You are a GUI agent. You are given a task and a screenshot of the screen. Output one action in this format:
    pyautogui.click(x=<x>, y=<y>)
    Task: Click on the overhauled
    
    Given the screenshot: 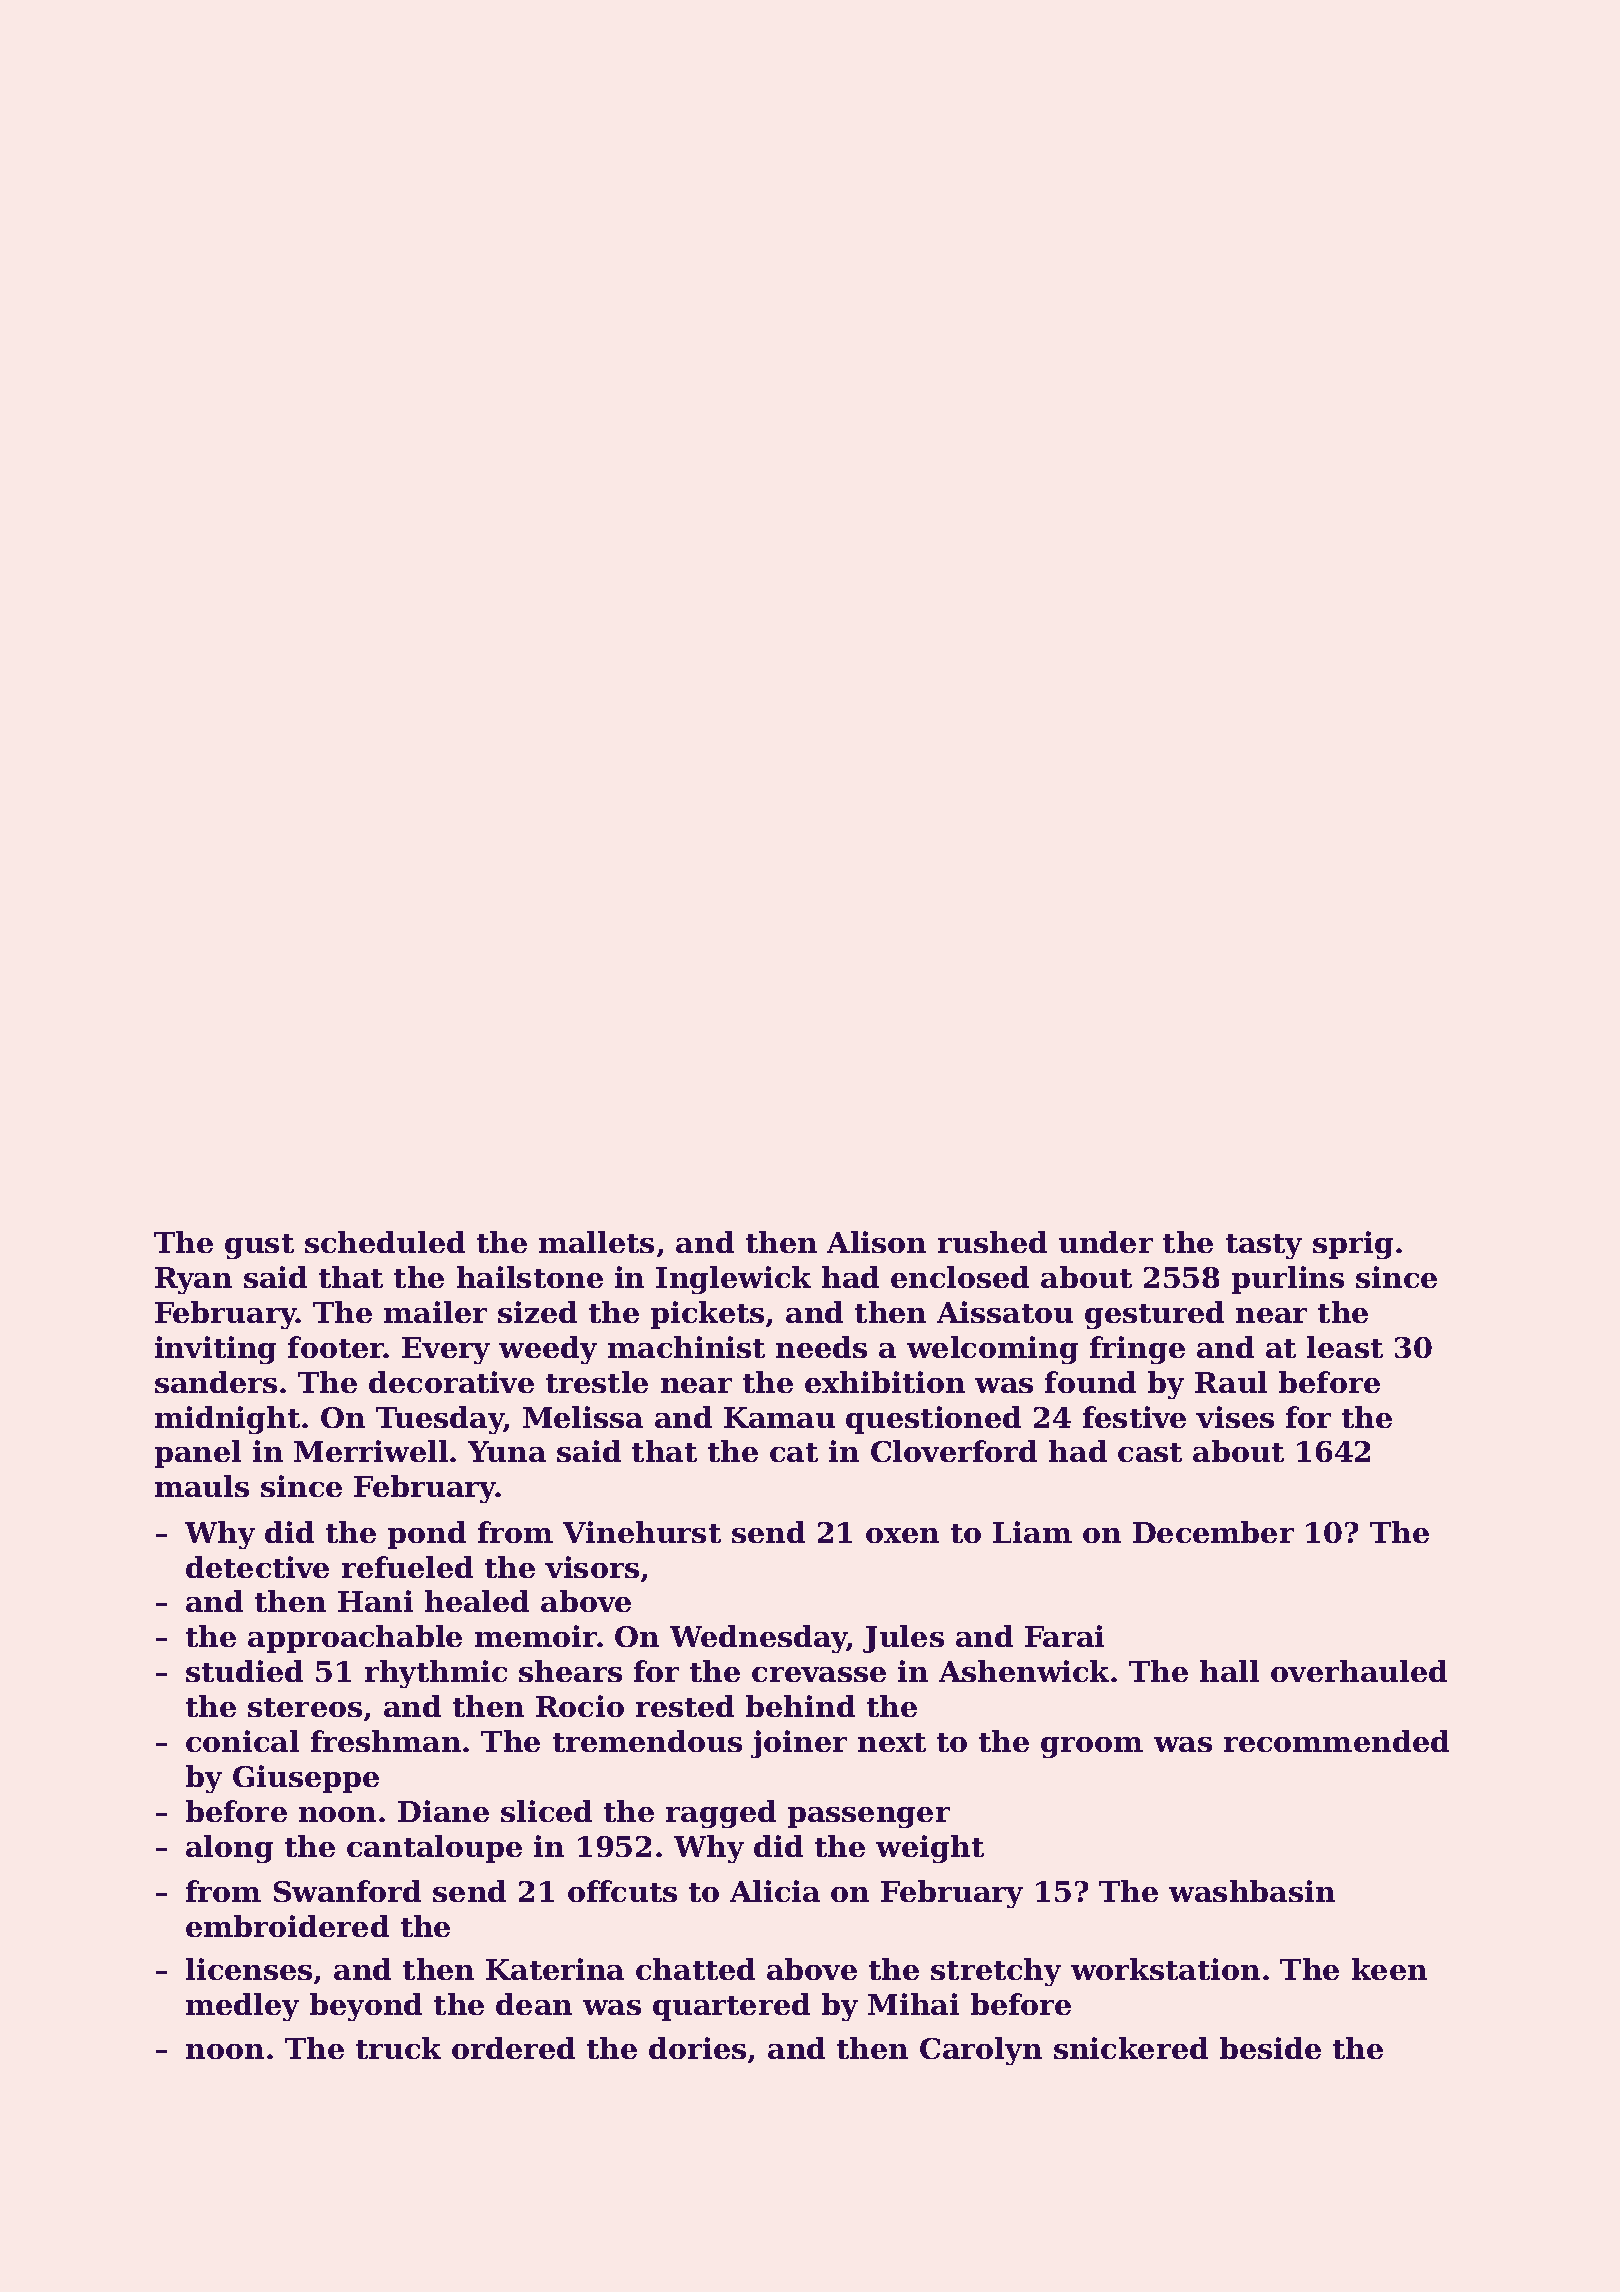 What is the action you would take?
    pyautogui.click(x=1359, y=1671)
